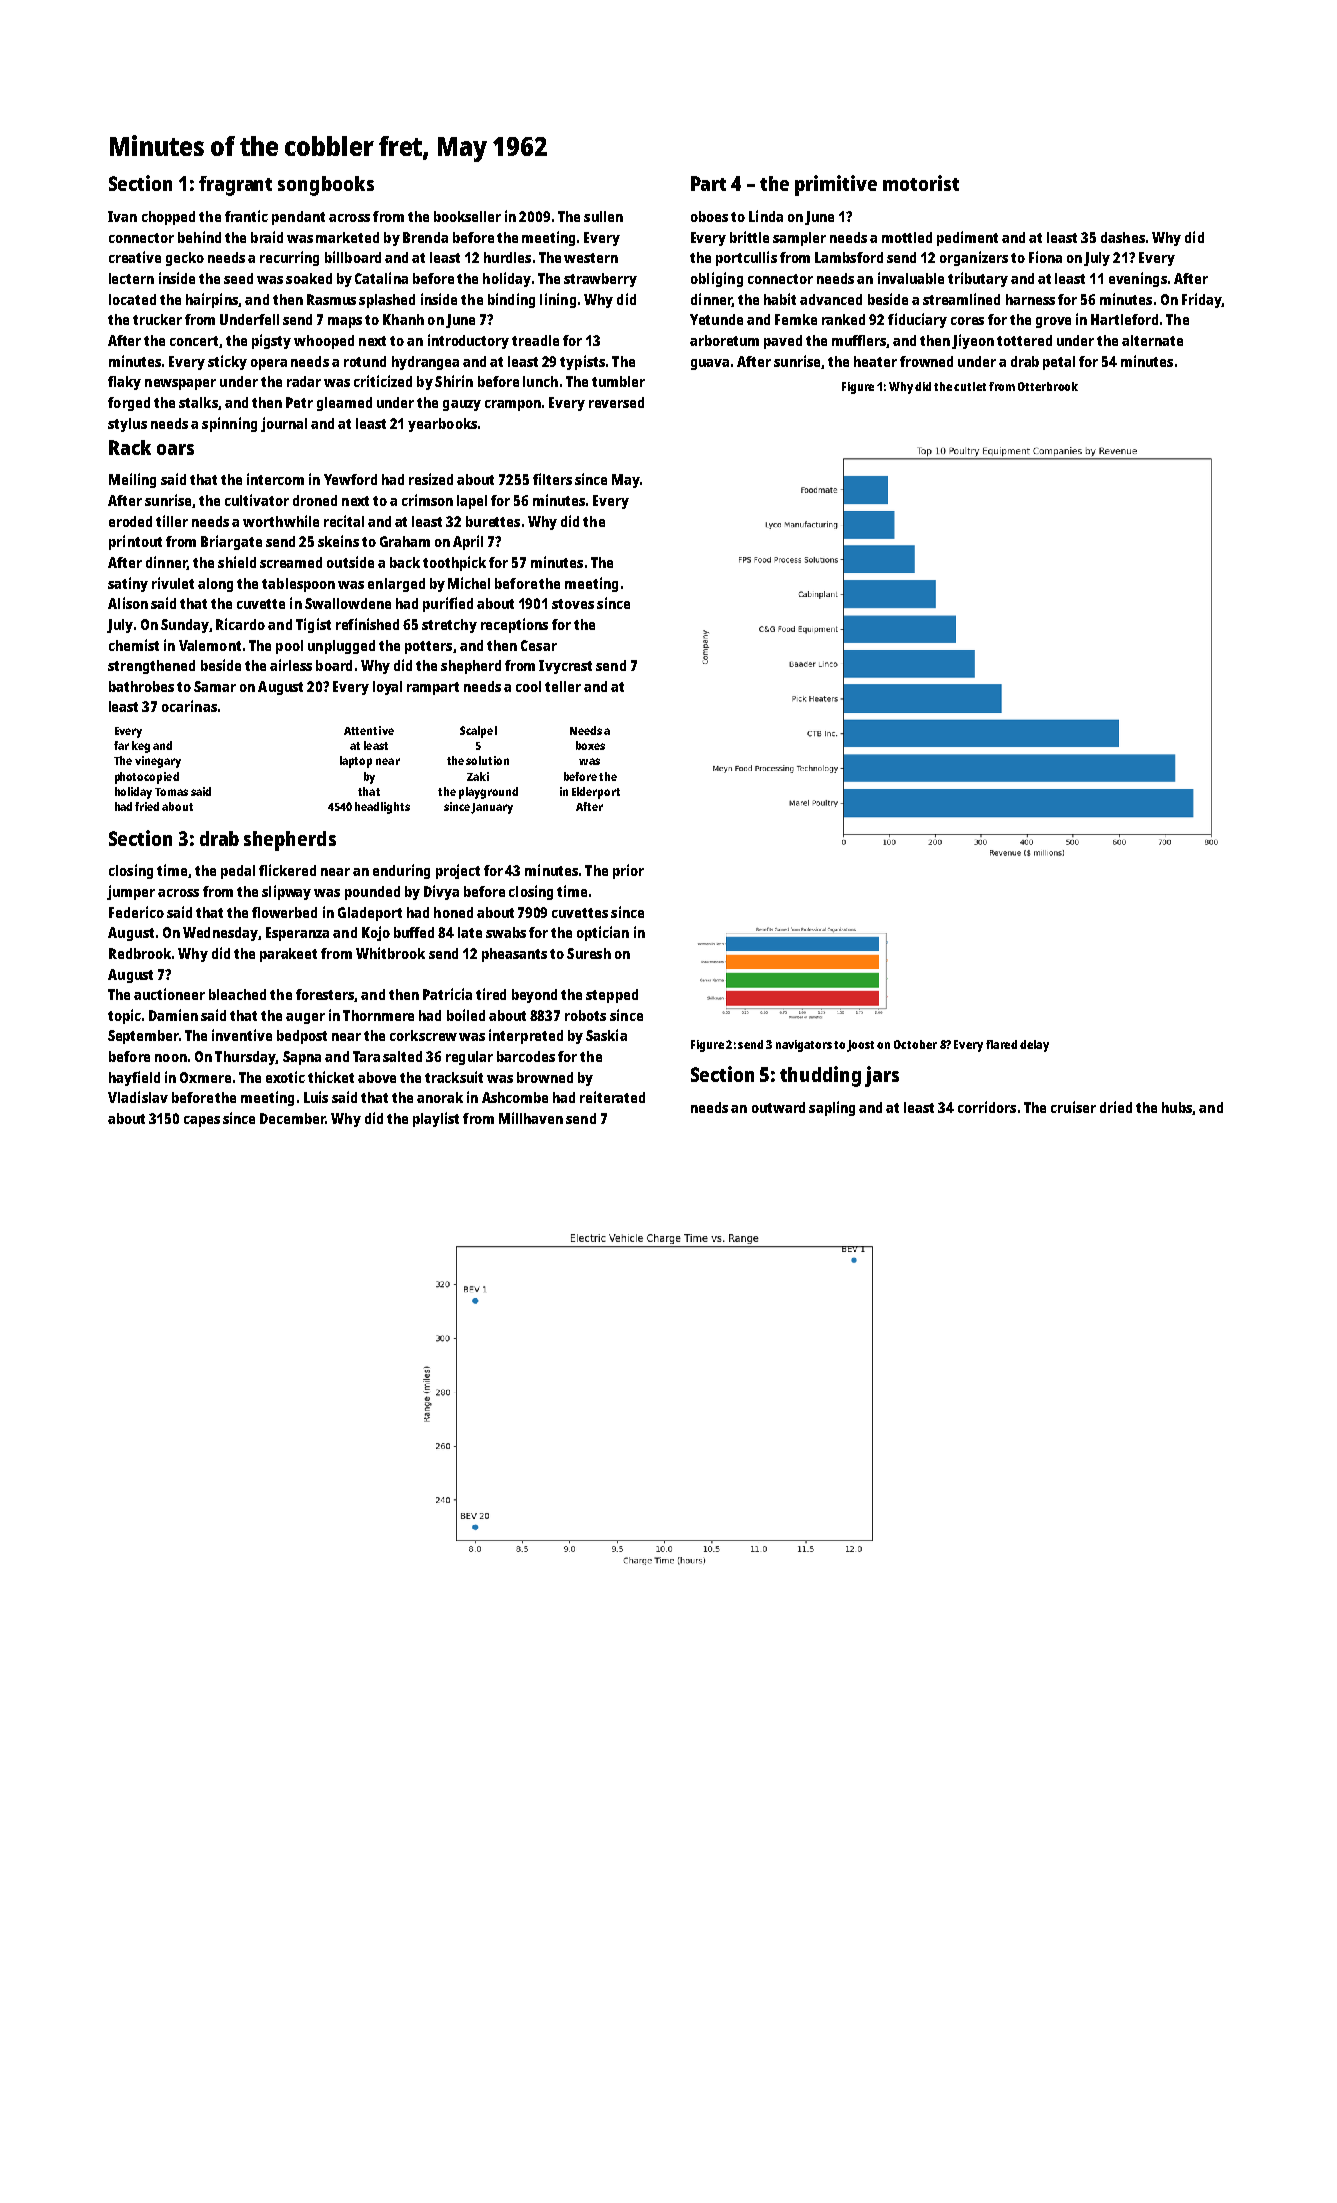  What do you see at coordinates (147, 778) in the screenshot?
I see `photocopied` at bounding box center [147, 778].
